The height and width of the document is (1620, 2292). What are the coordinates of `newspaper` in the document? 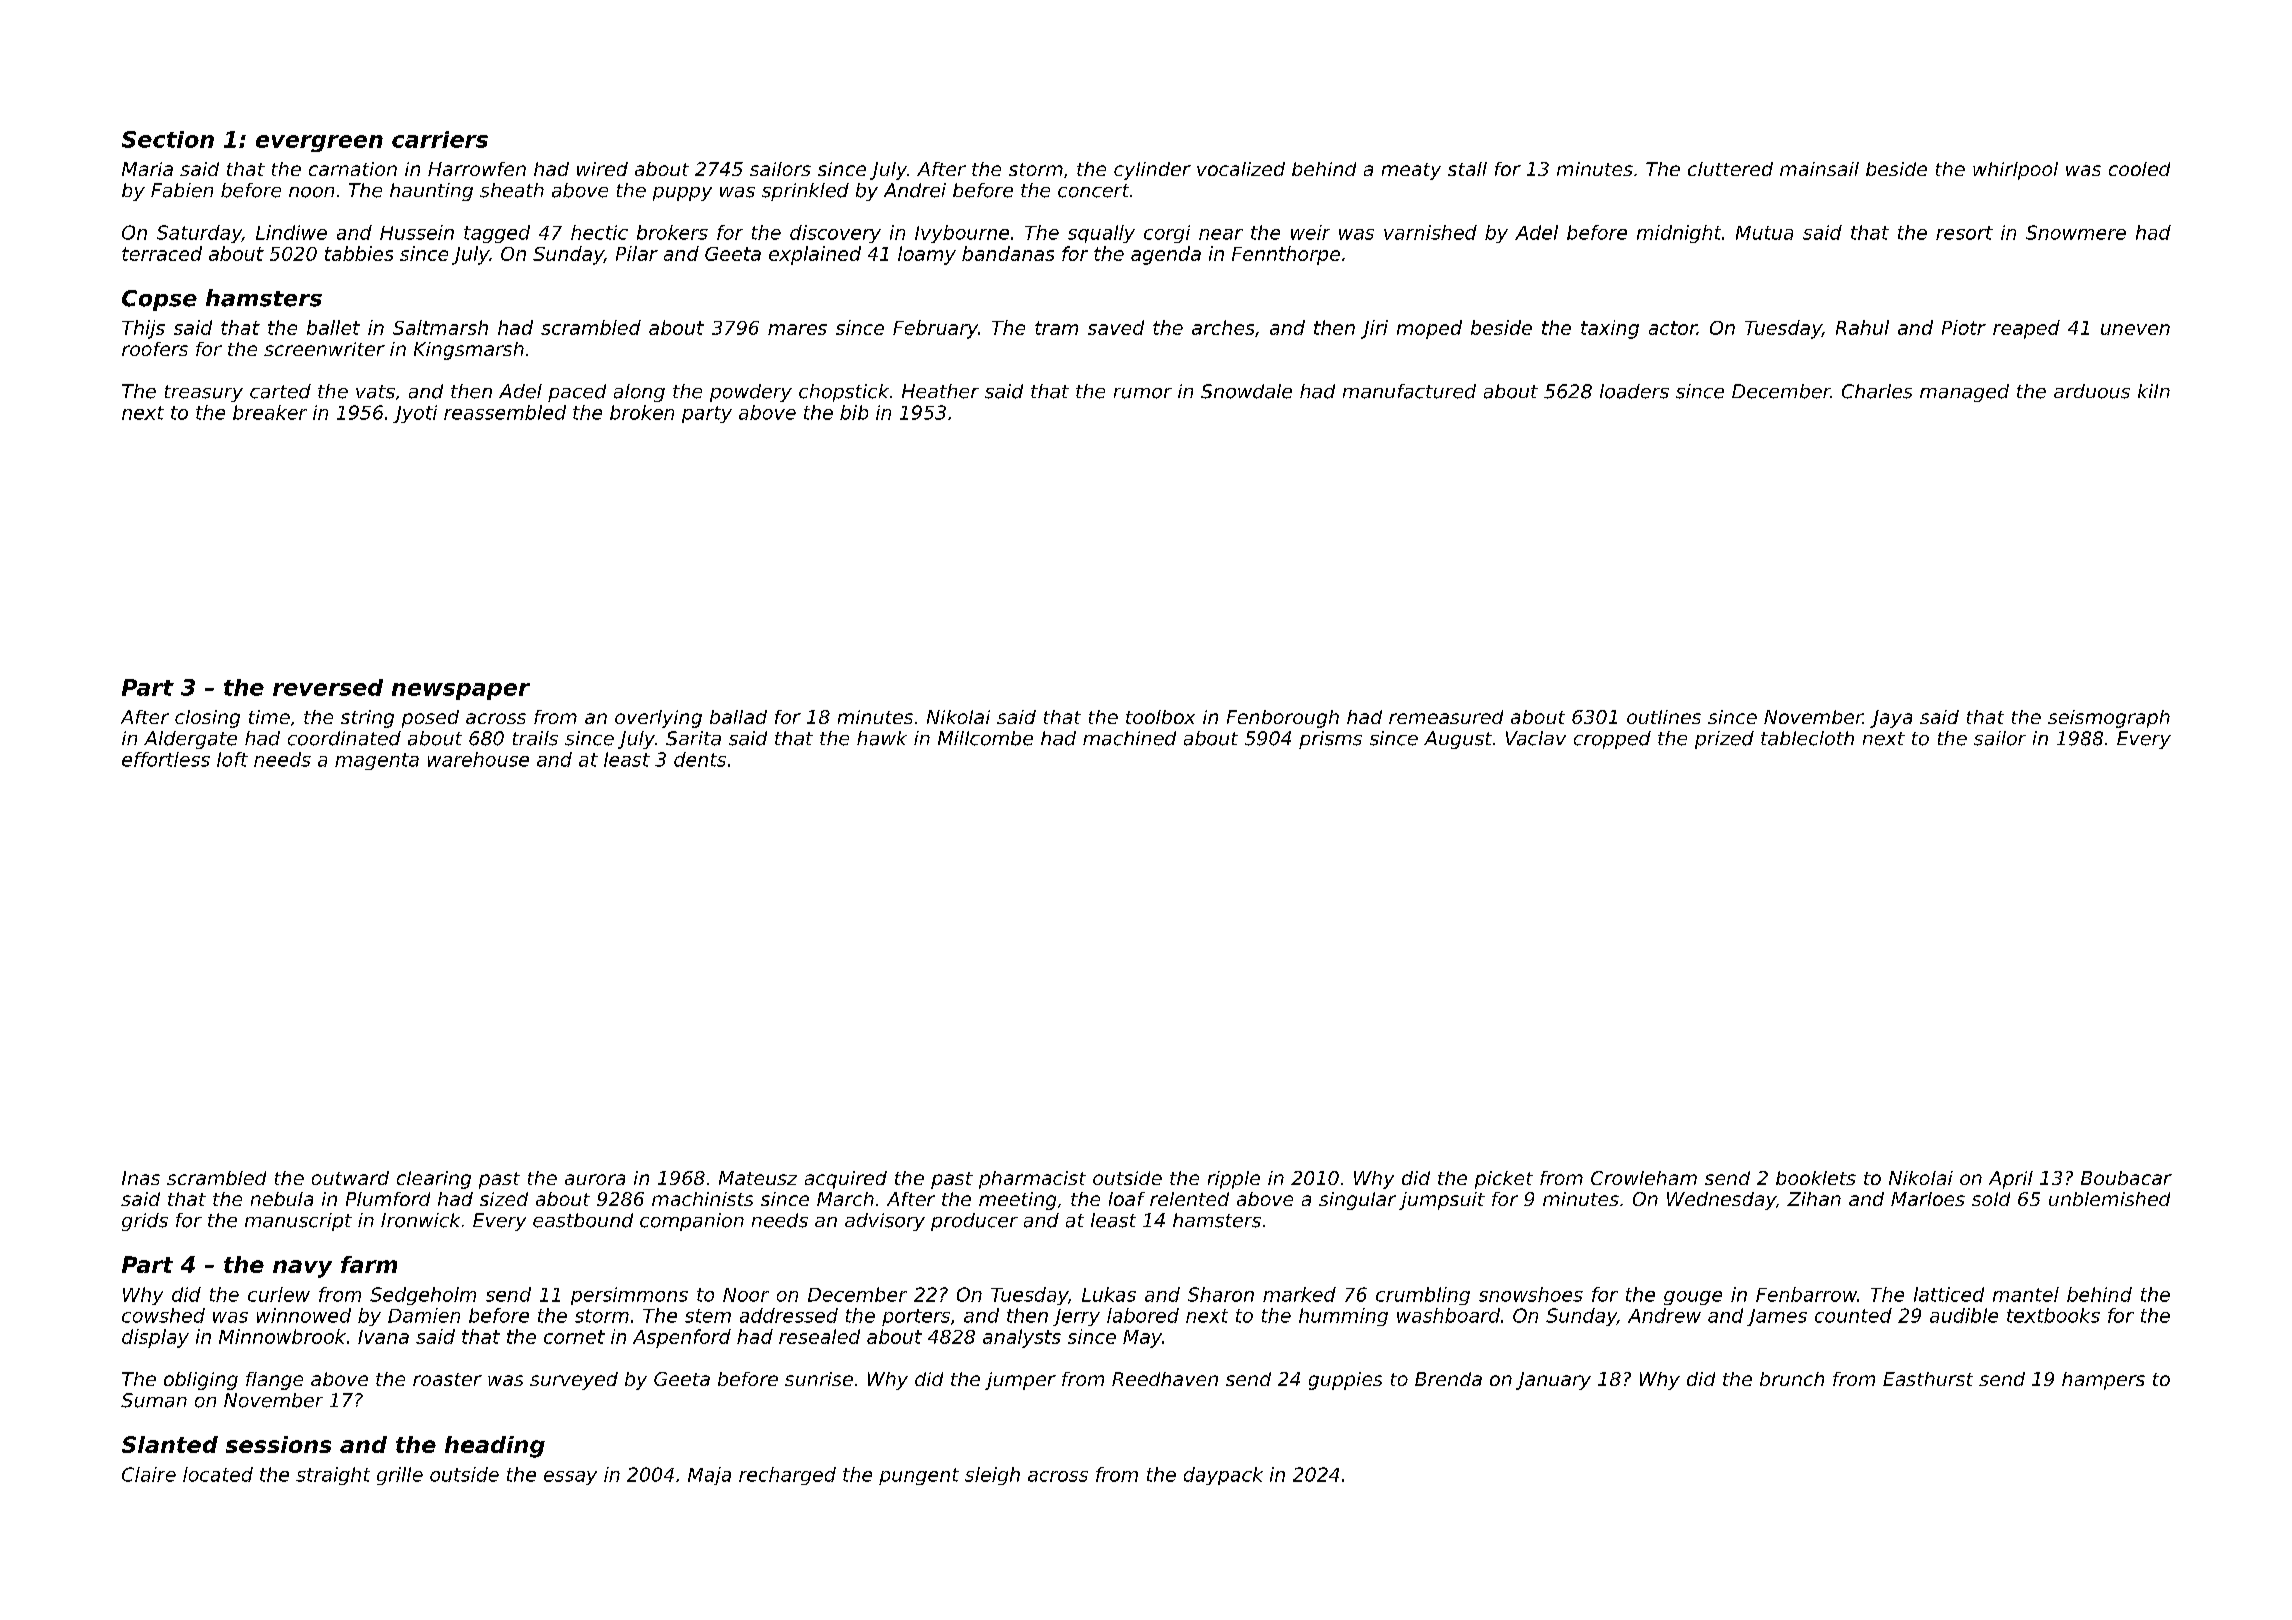 It's located at (461, 691).
